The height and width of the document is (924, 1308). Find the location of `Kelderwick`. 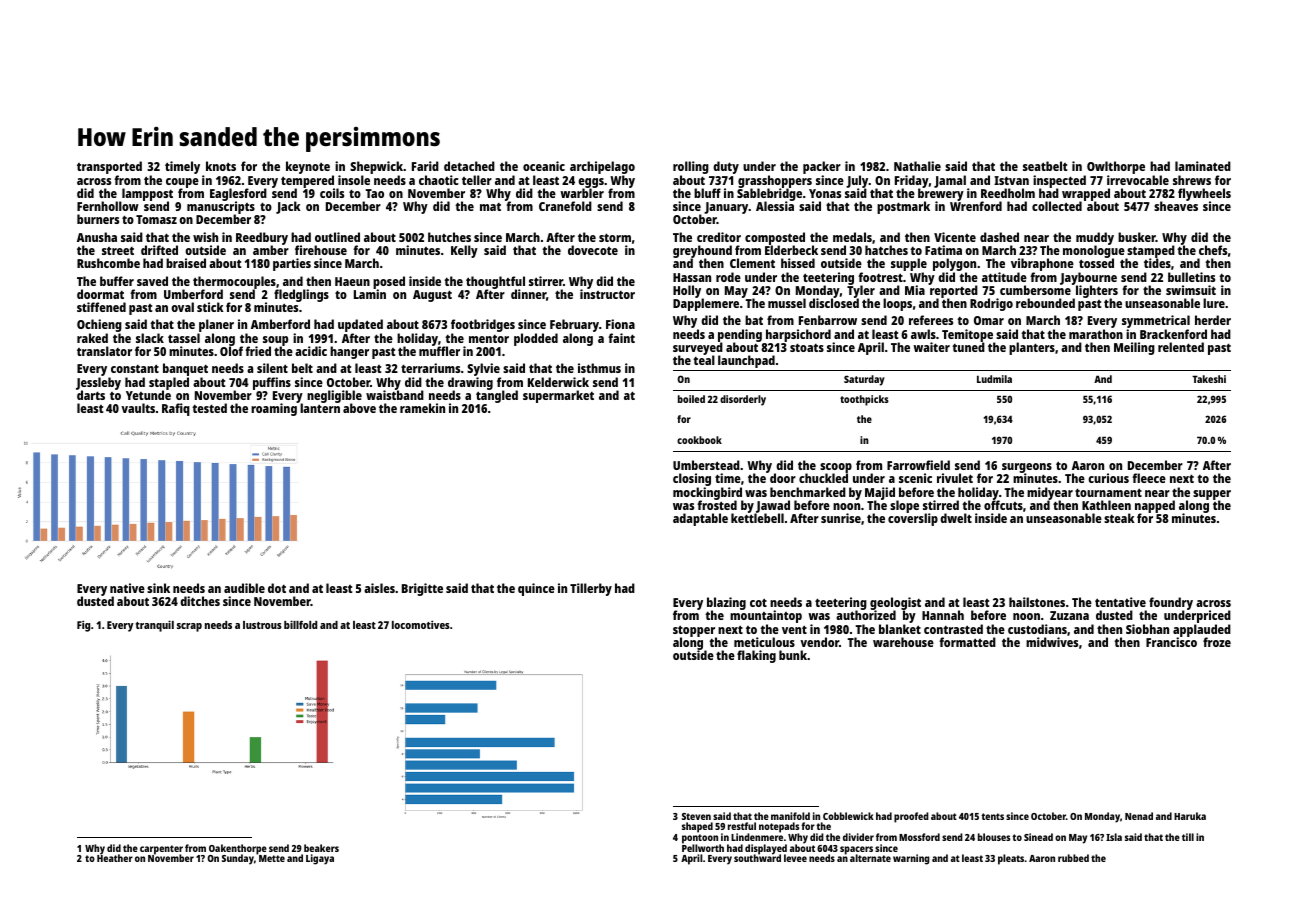

Kelderwick is located at coordinates (558, 382).
